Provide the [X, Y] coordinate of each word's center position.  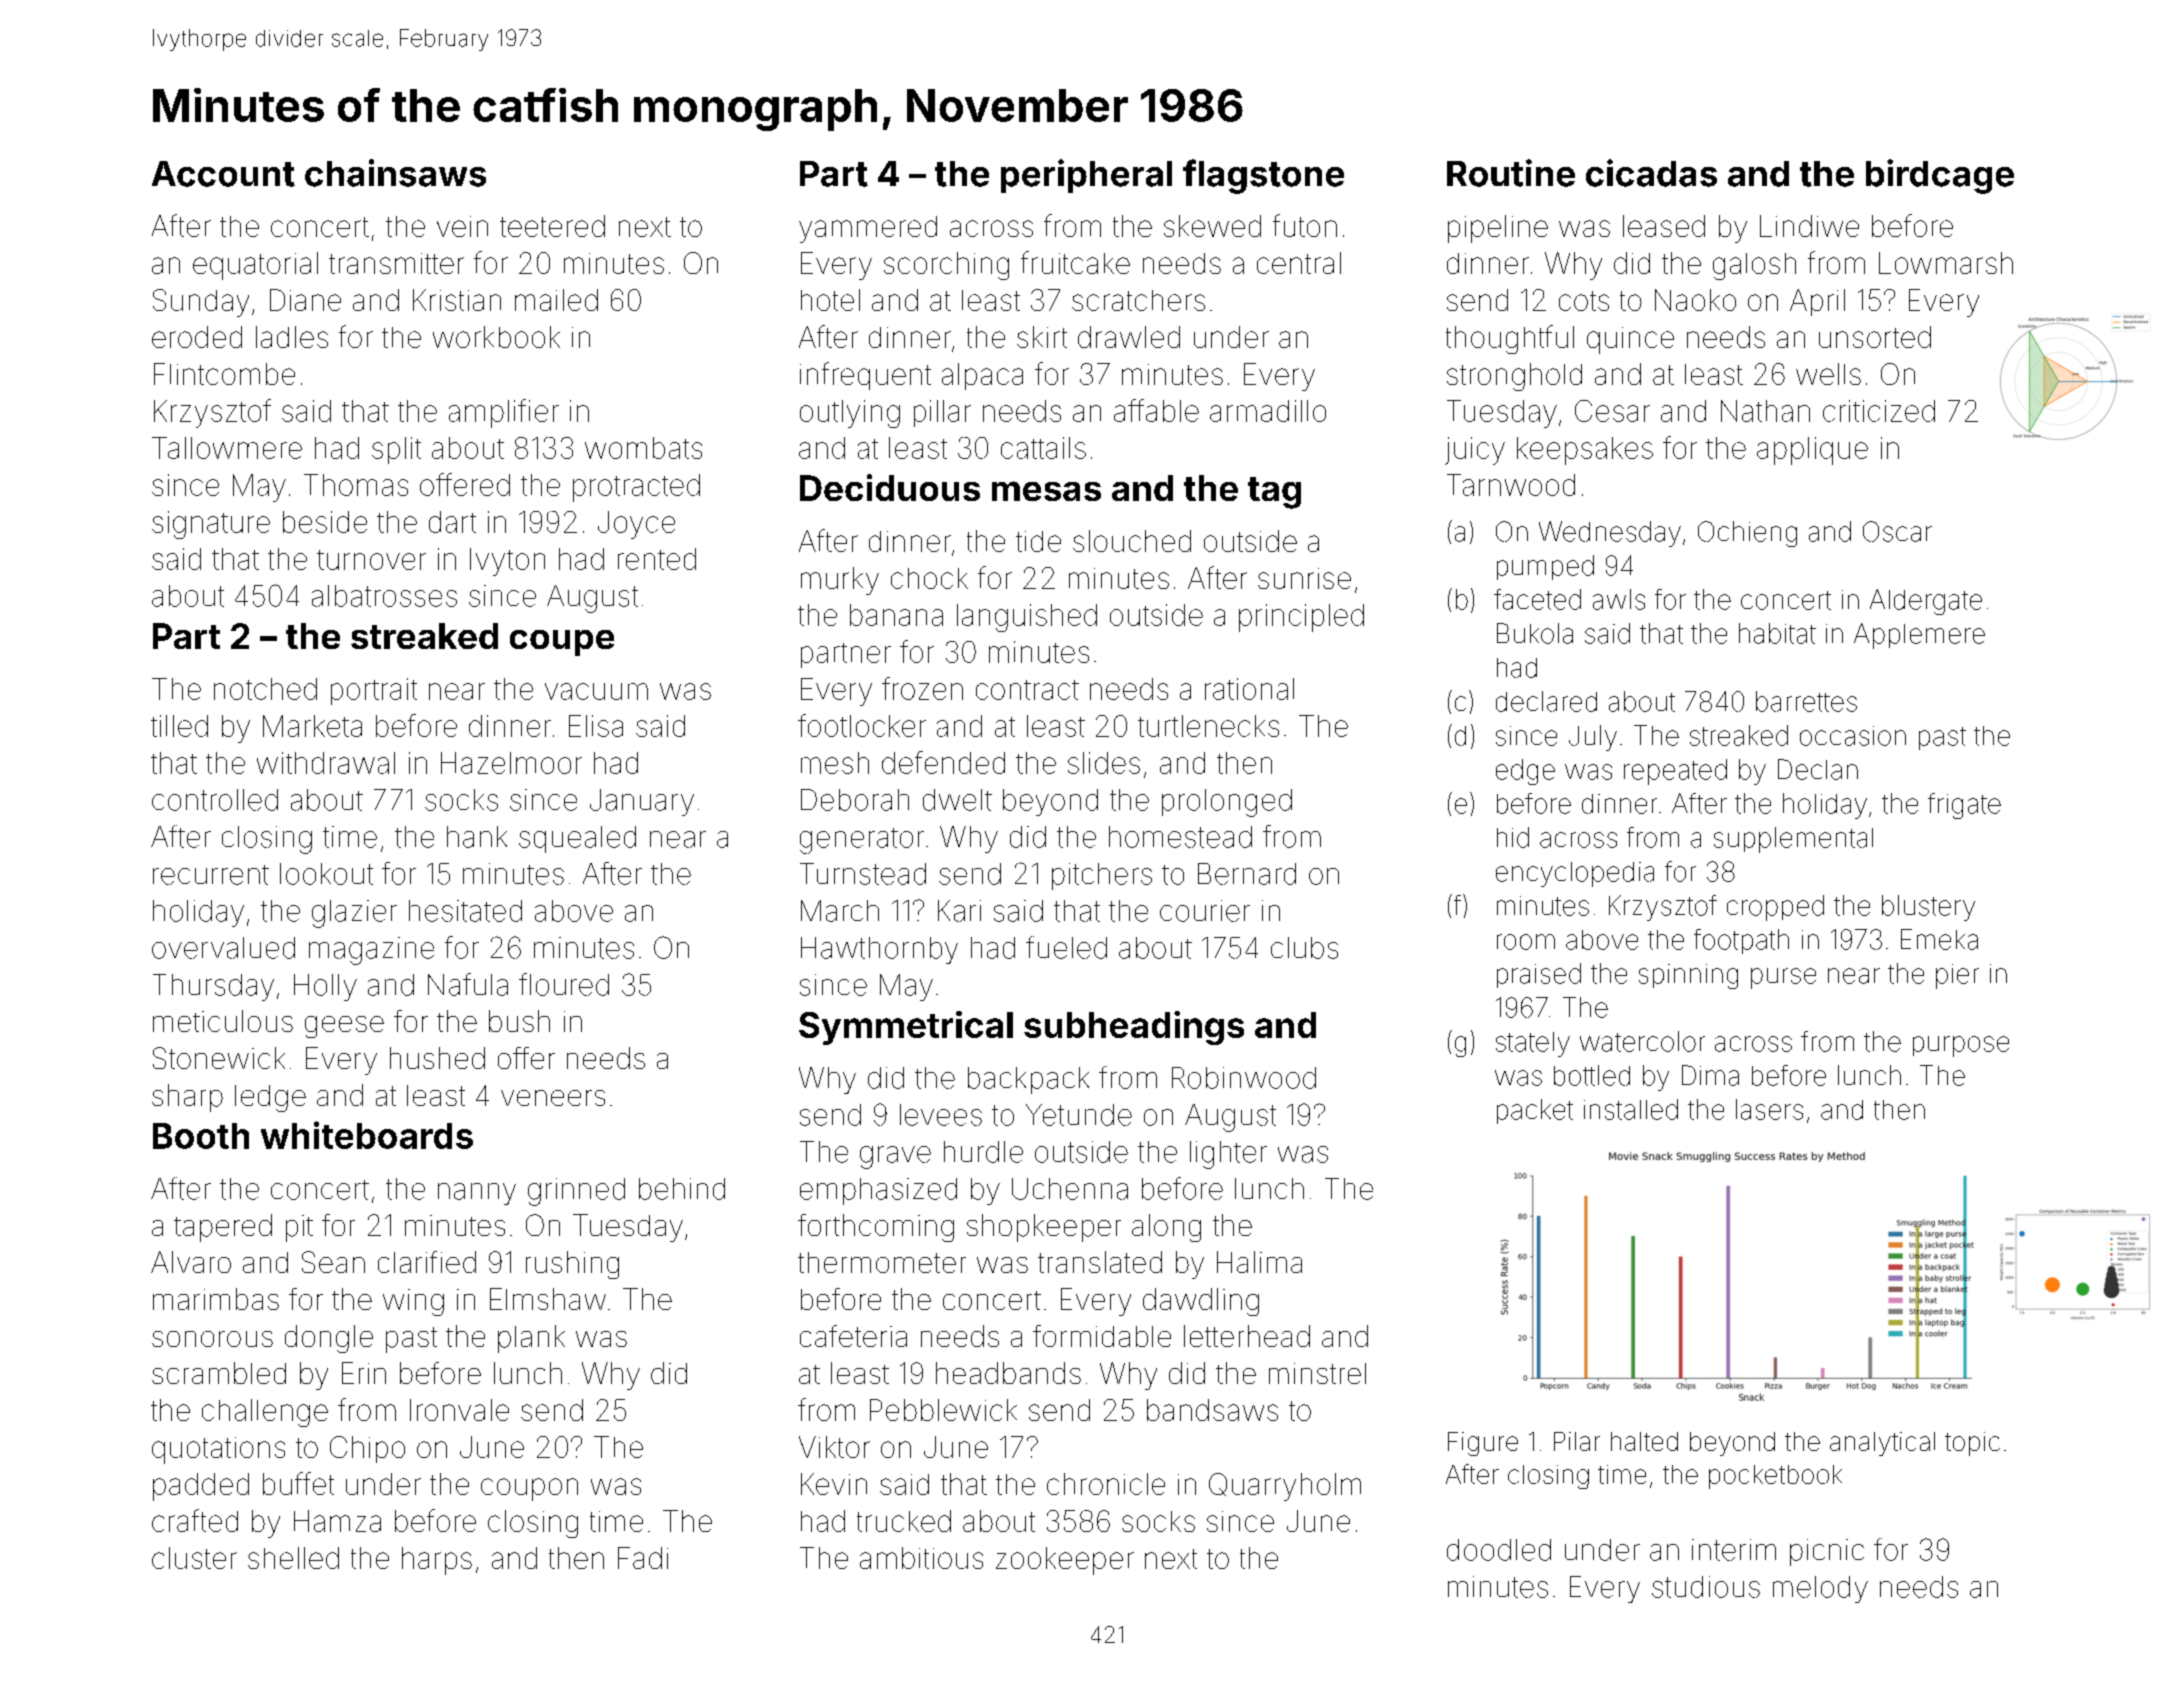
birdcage [1940, 176]
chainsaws [395, 173]
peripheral [1086, 176]
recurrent [211, 875]
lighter [1228, 1155]
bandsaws [1212, 1410]
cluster [194, 1558]
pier [1957, 976]
